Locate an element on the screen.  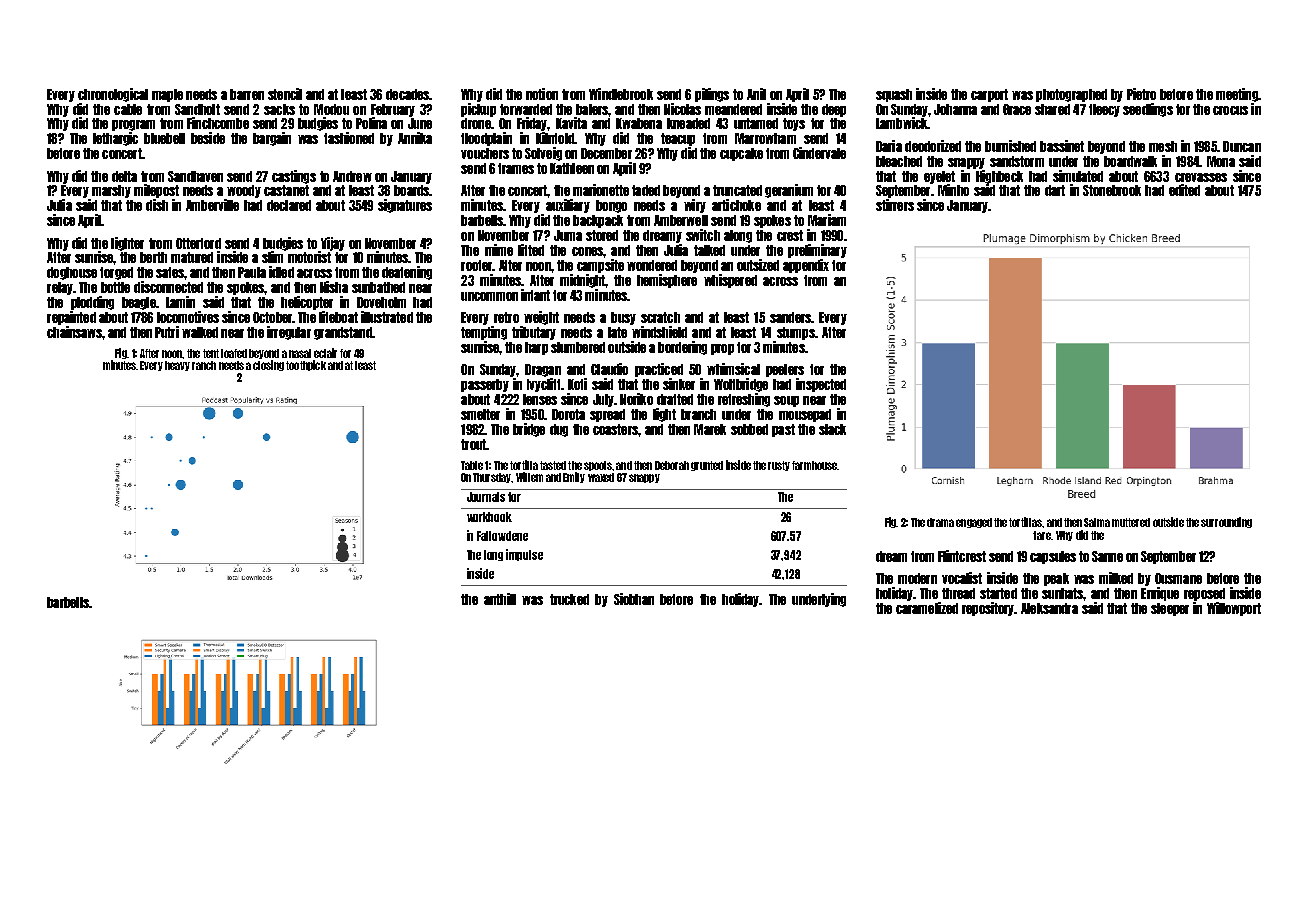
surrounding is located at coordinates (1226, 522).
